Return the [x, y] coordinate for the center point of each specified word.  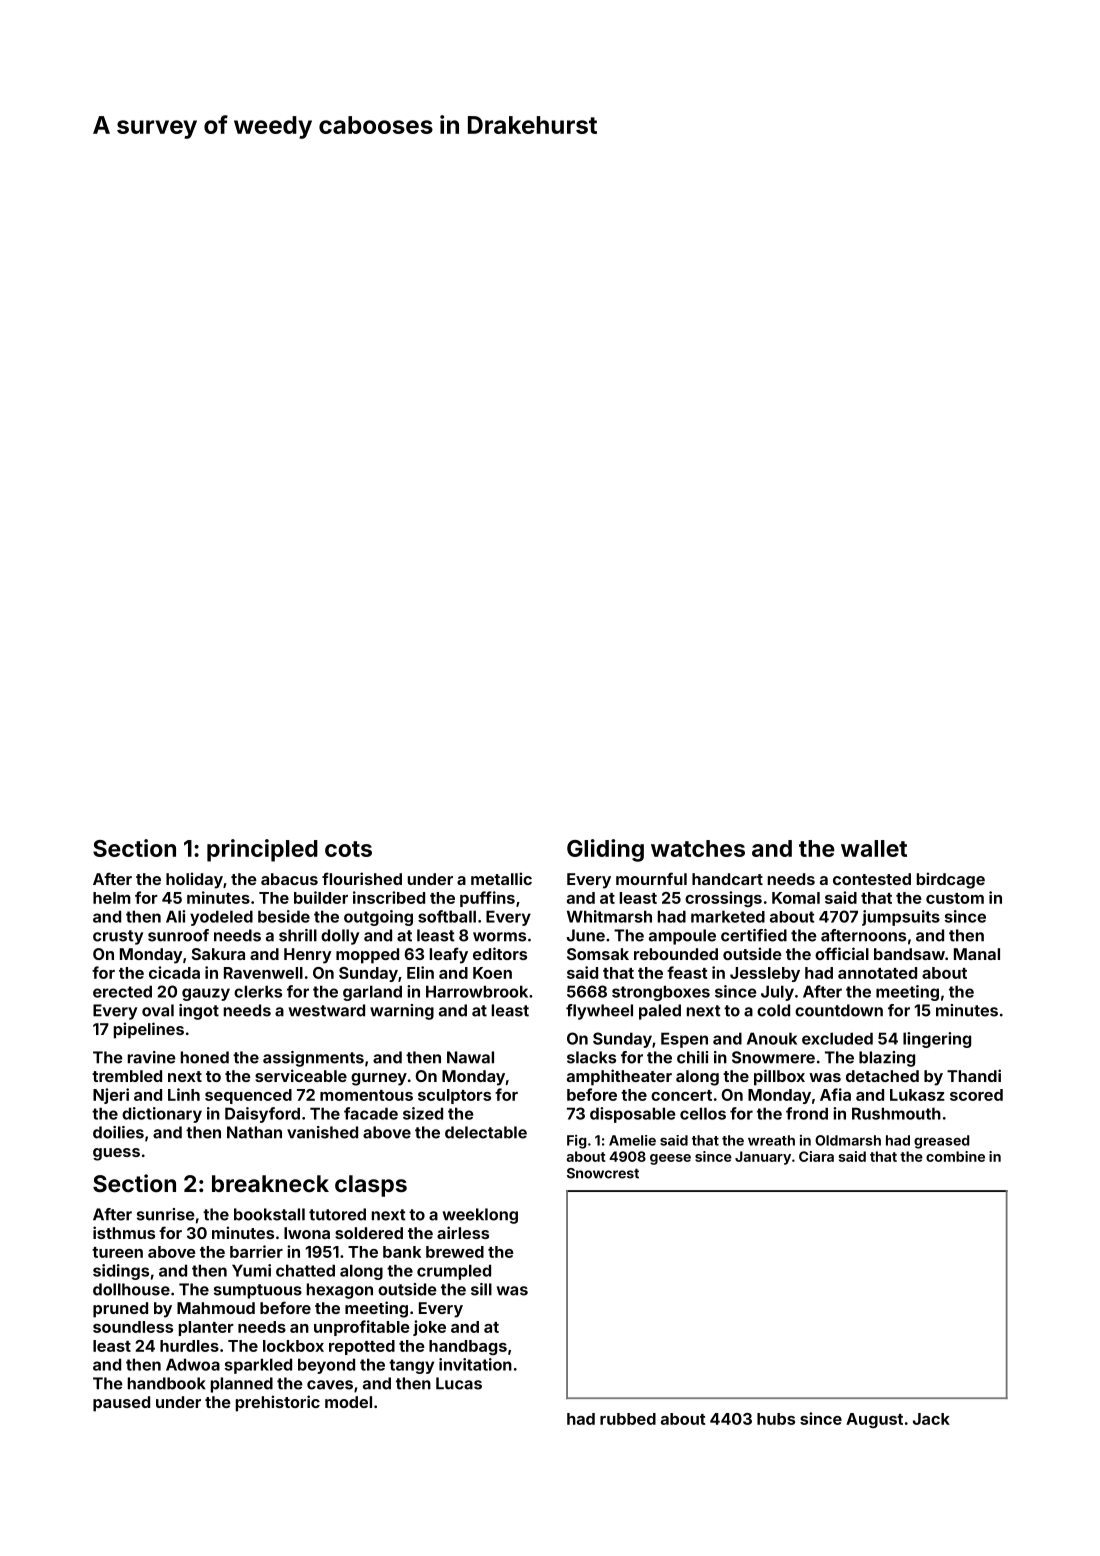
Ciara [816, 1156]
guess [116, 1154]
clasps [371, 1186]
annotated [877, 973]
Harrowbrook [477, 991]
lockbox [293, 1346]
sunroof [178, 935]
